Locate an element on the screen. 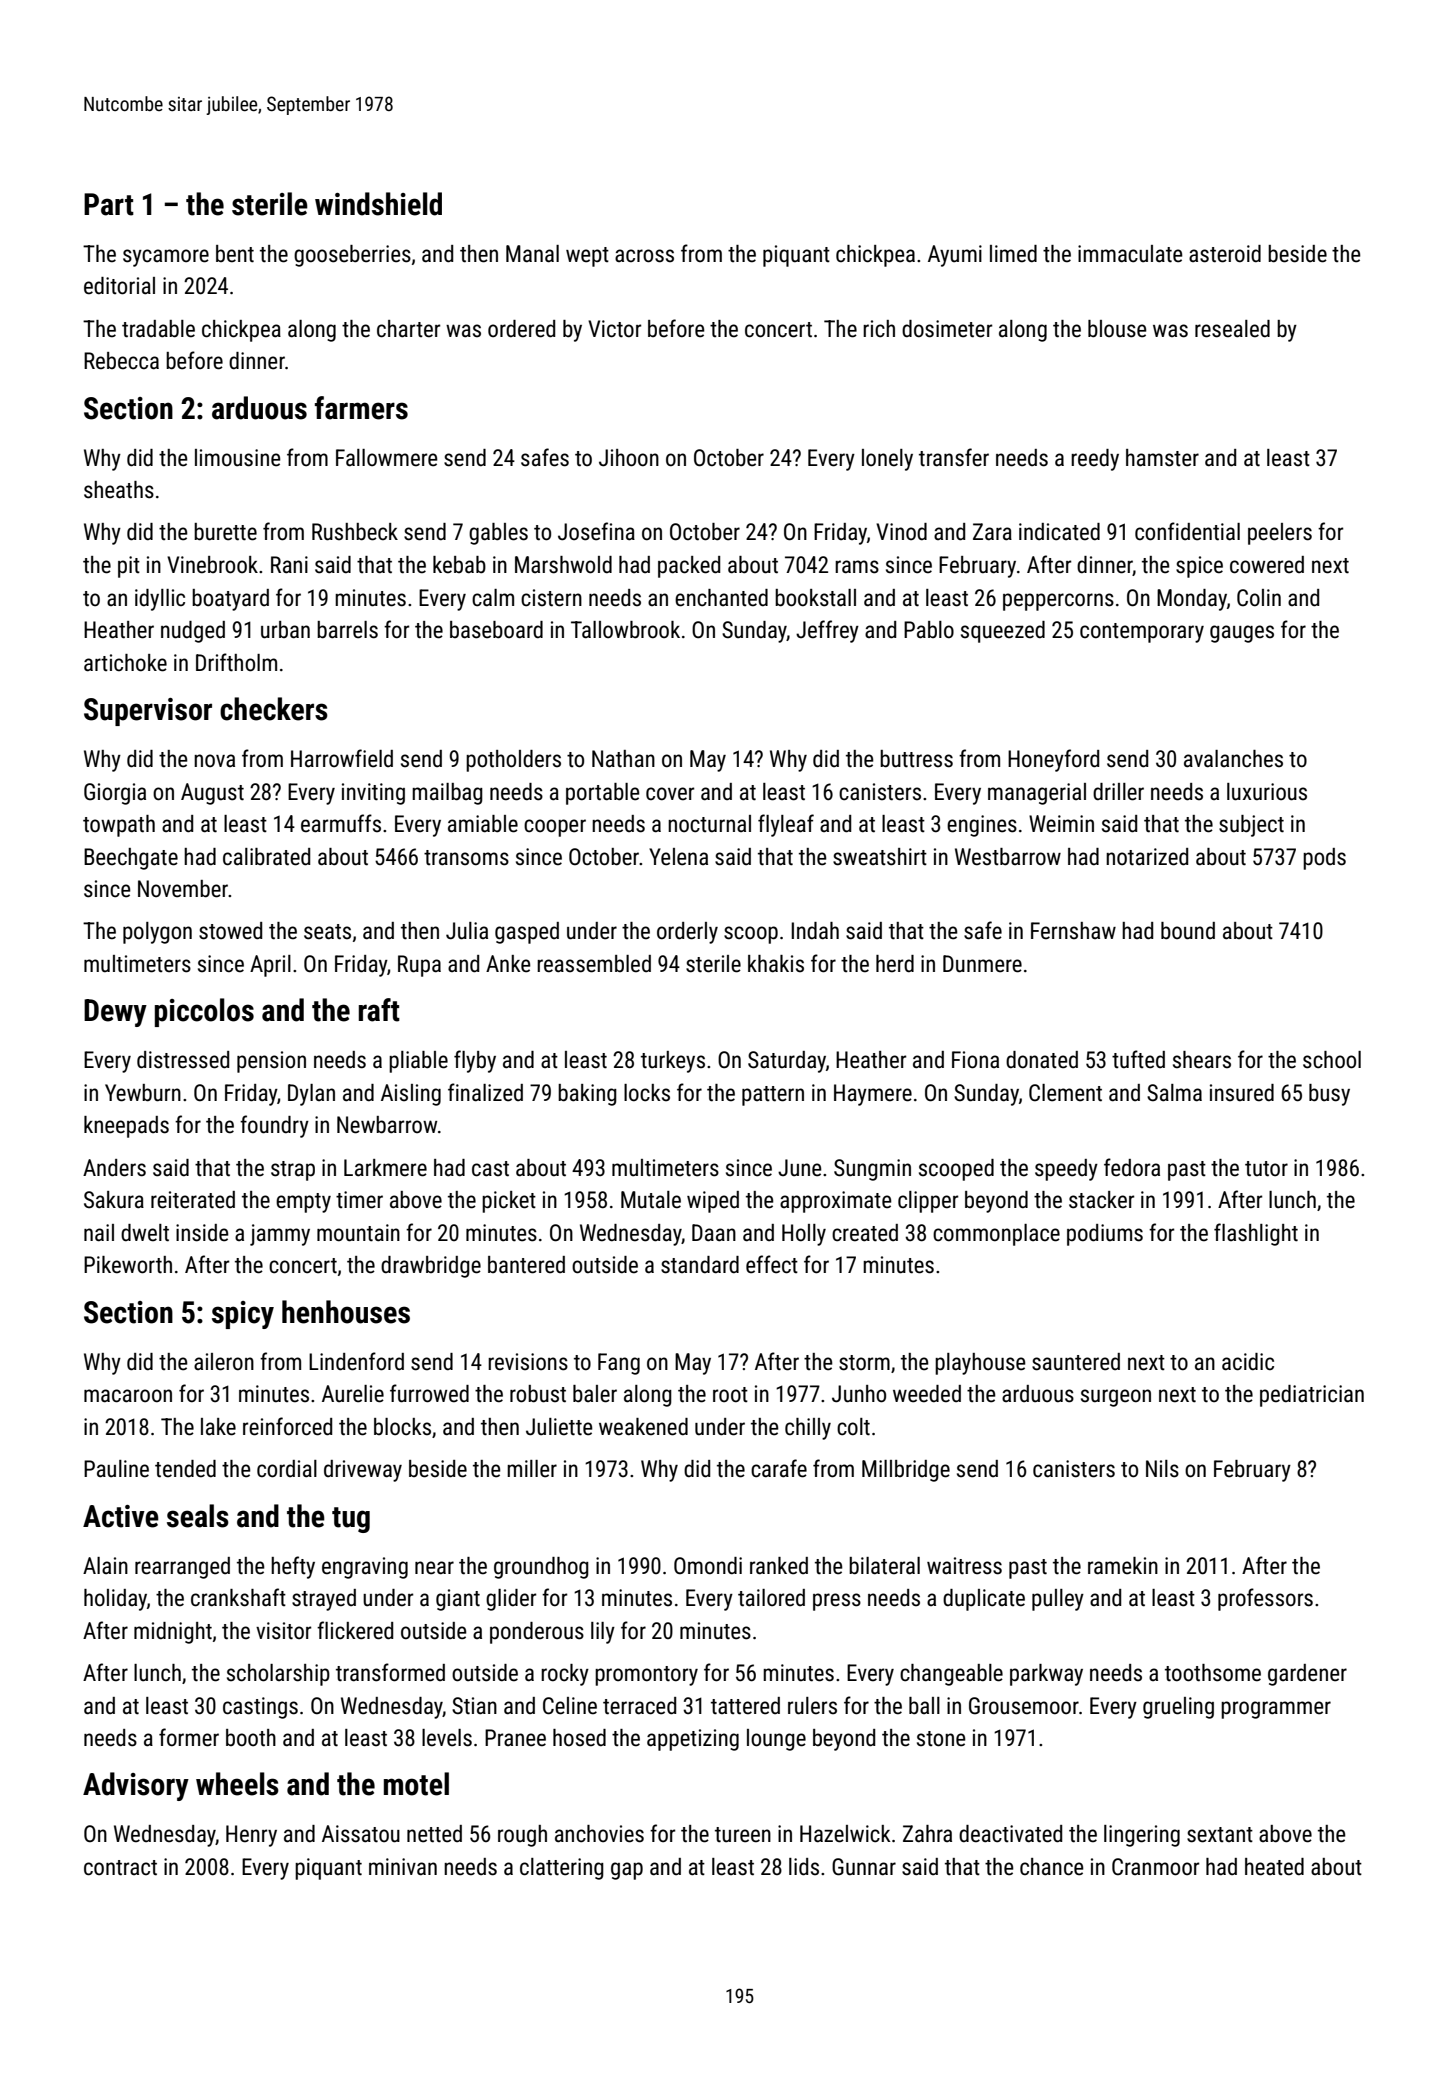 The width and height of the screenshot is (1450, 2100). reassembled is located at coordinates (594, 964).
